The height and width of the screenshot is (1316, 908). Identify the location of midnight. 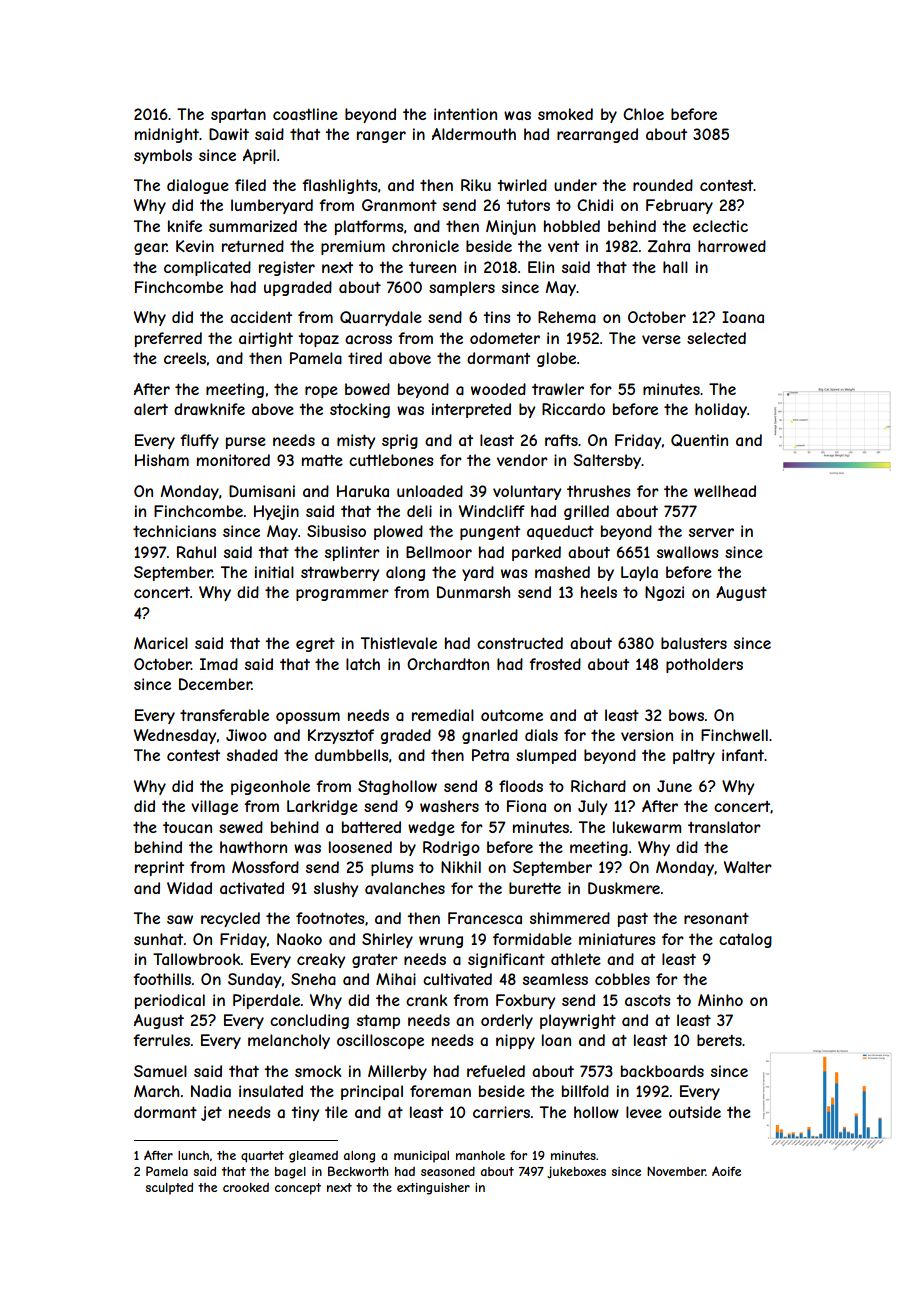
(167, 135).
